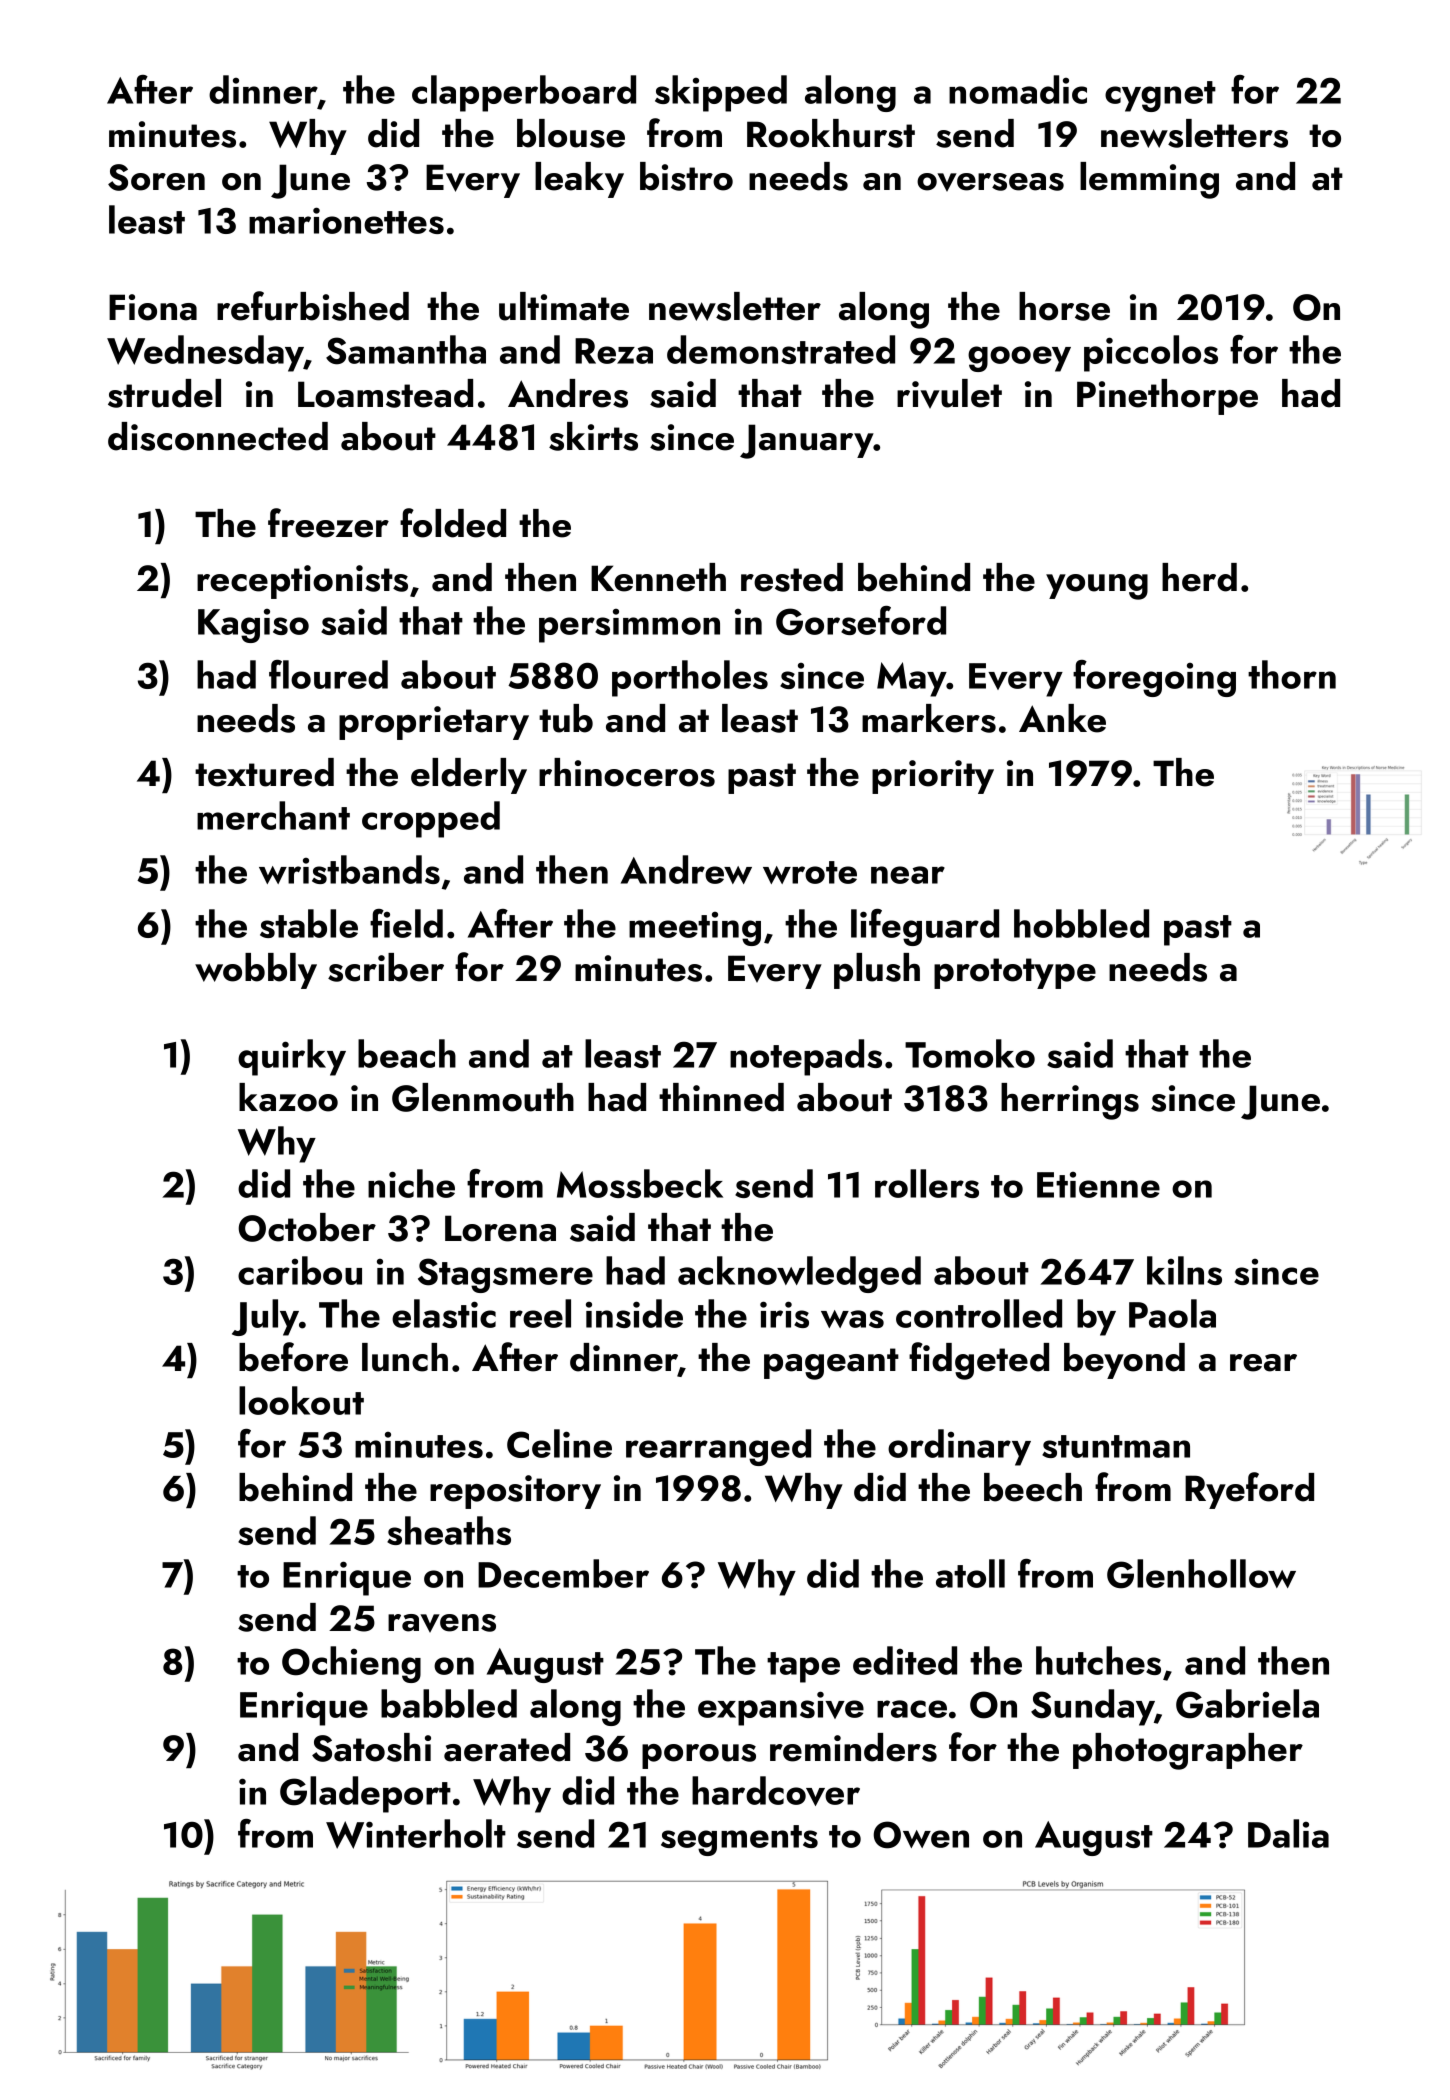  What do you see at coordinates (1151, 353) in the screenshot?
I see `piccolos` at bounding box center [1151, 353].
